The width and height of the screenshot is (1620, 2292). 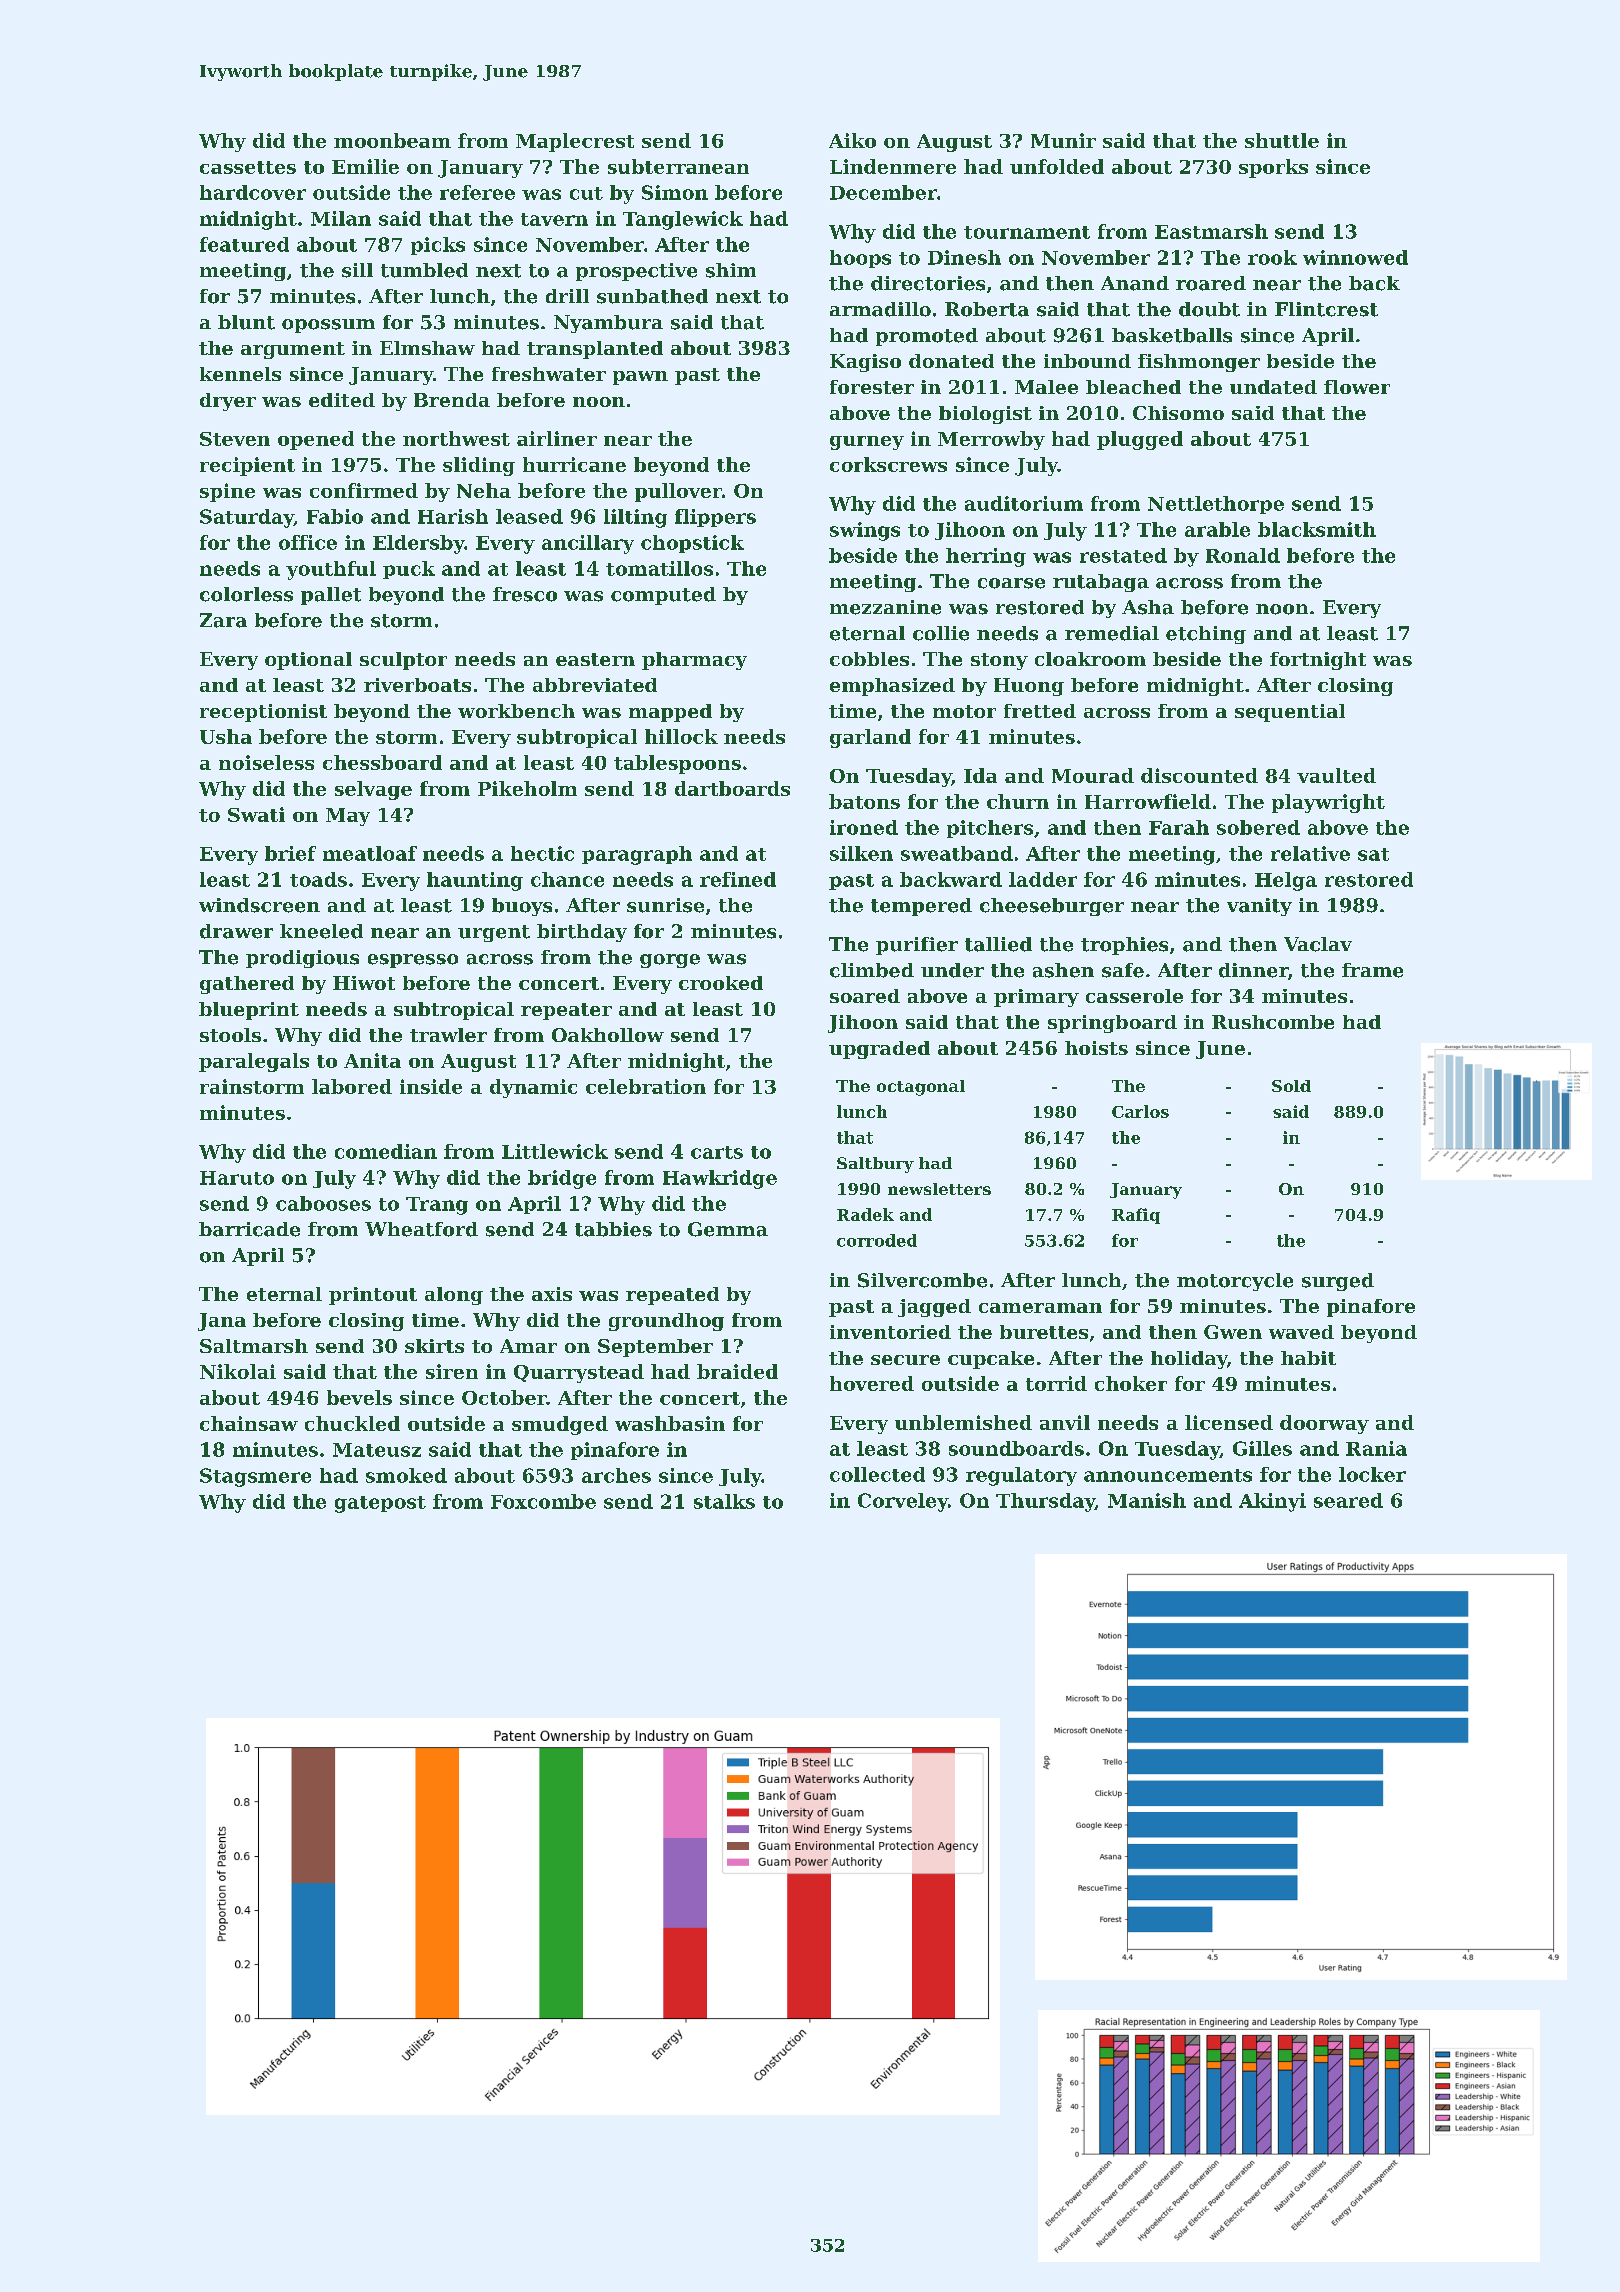 I want to click on dinner, so click(x=1253, y=970).
